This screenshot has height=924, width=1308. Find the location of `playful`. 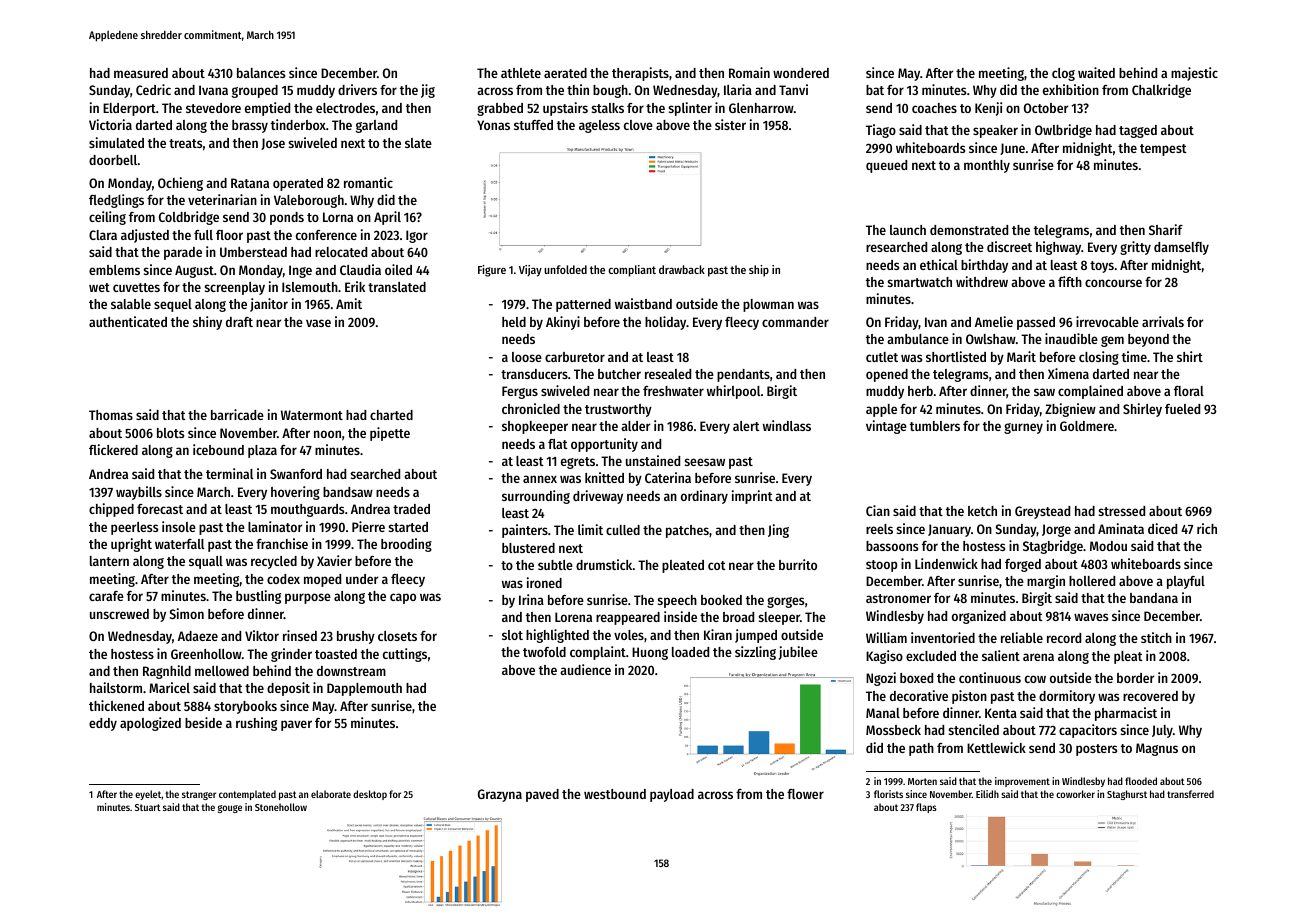

playful is located at coordinates (1186, 582).
